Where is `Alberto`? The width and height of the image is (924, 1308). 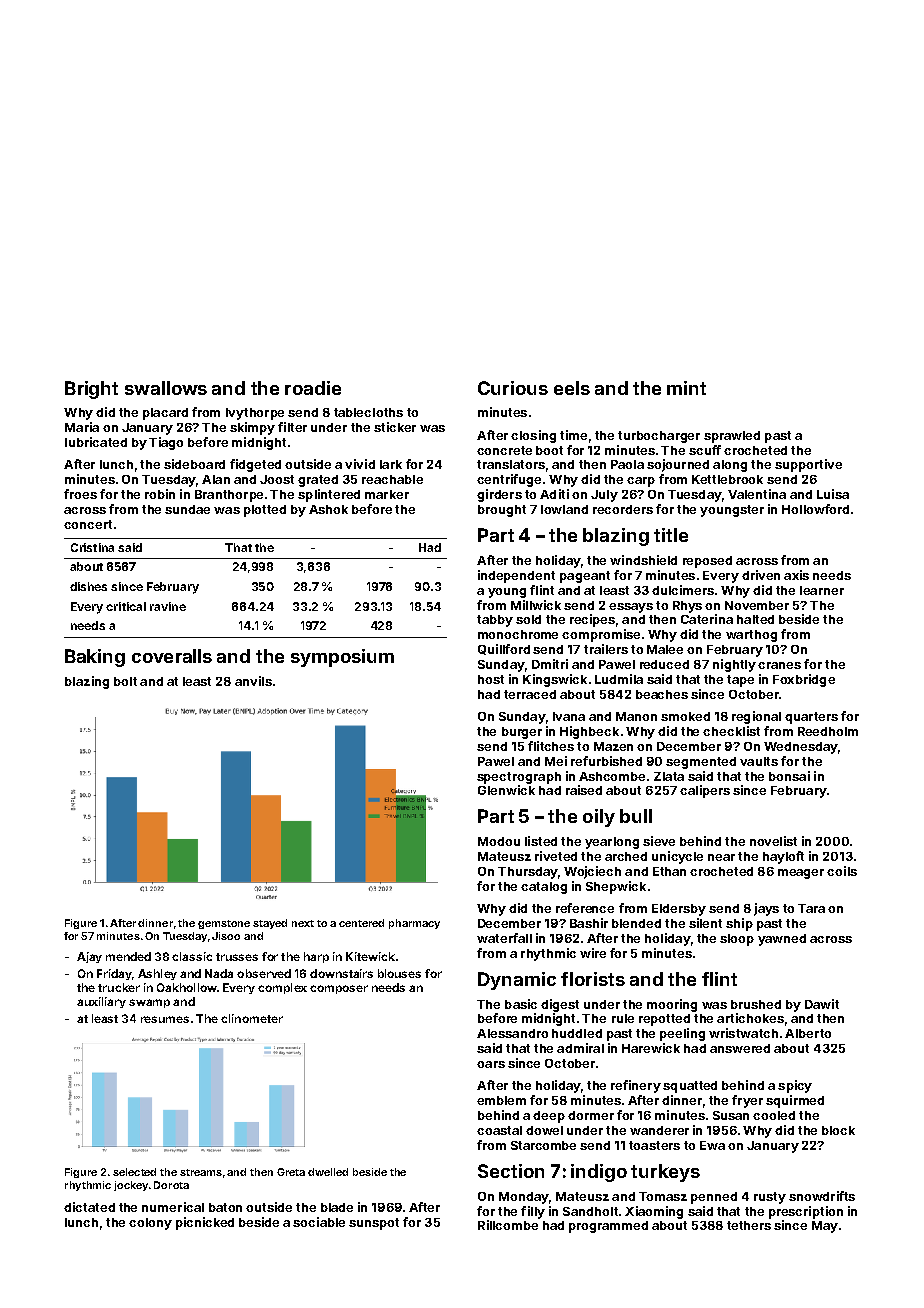
Alberto is located at coordinates (808, 1033).
